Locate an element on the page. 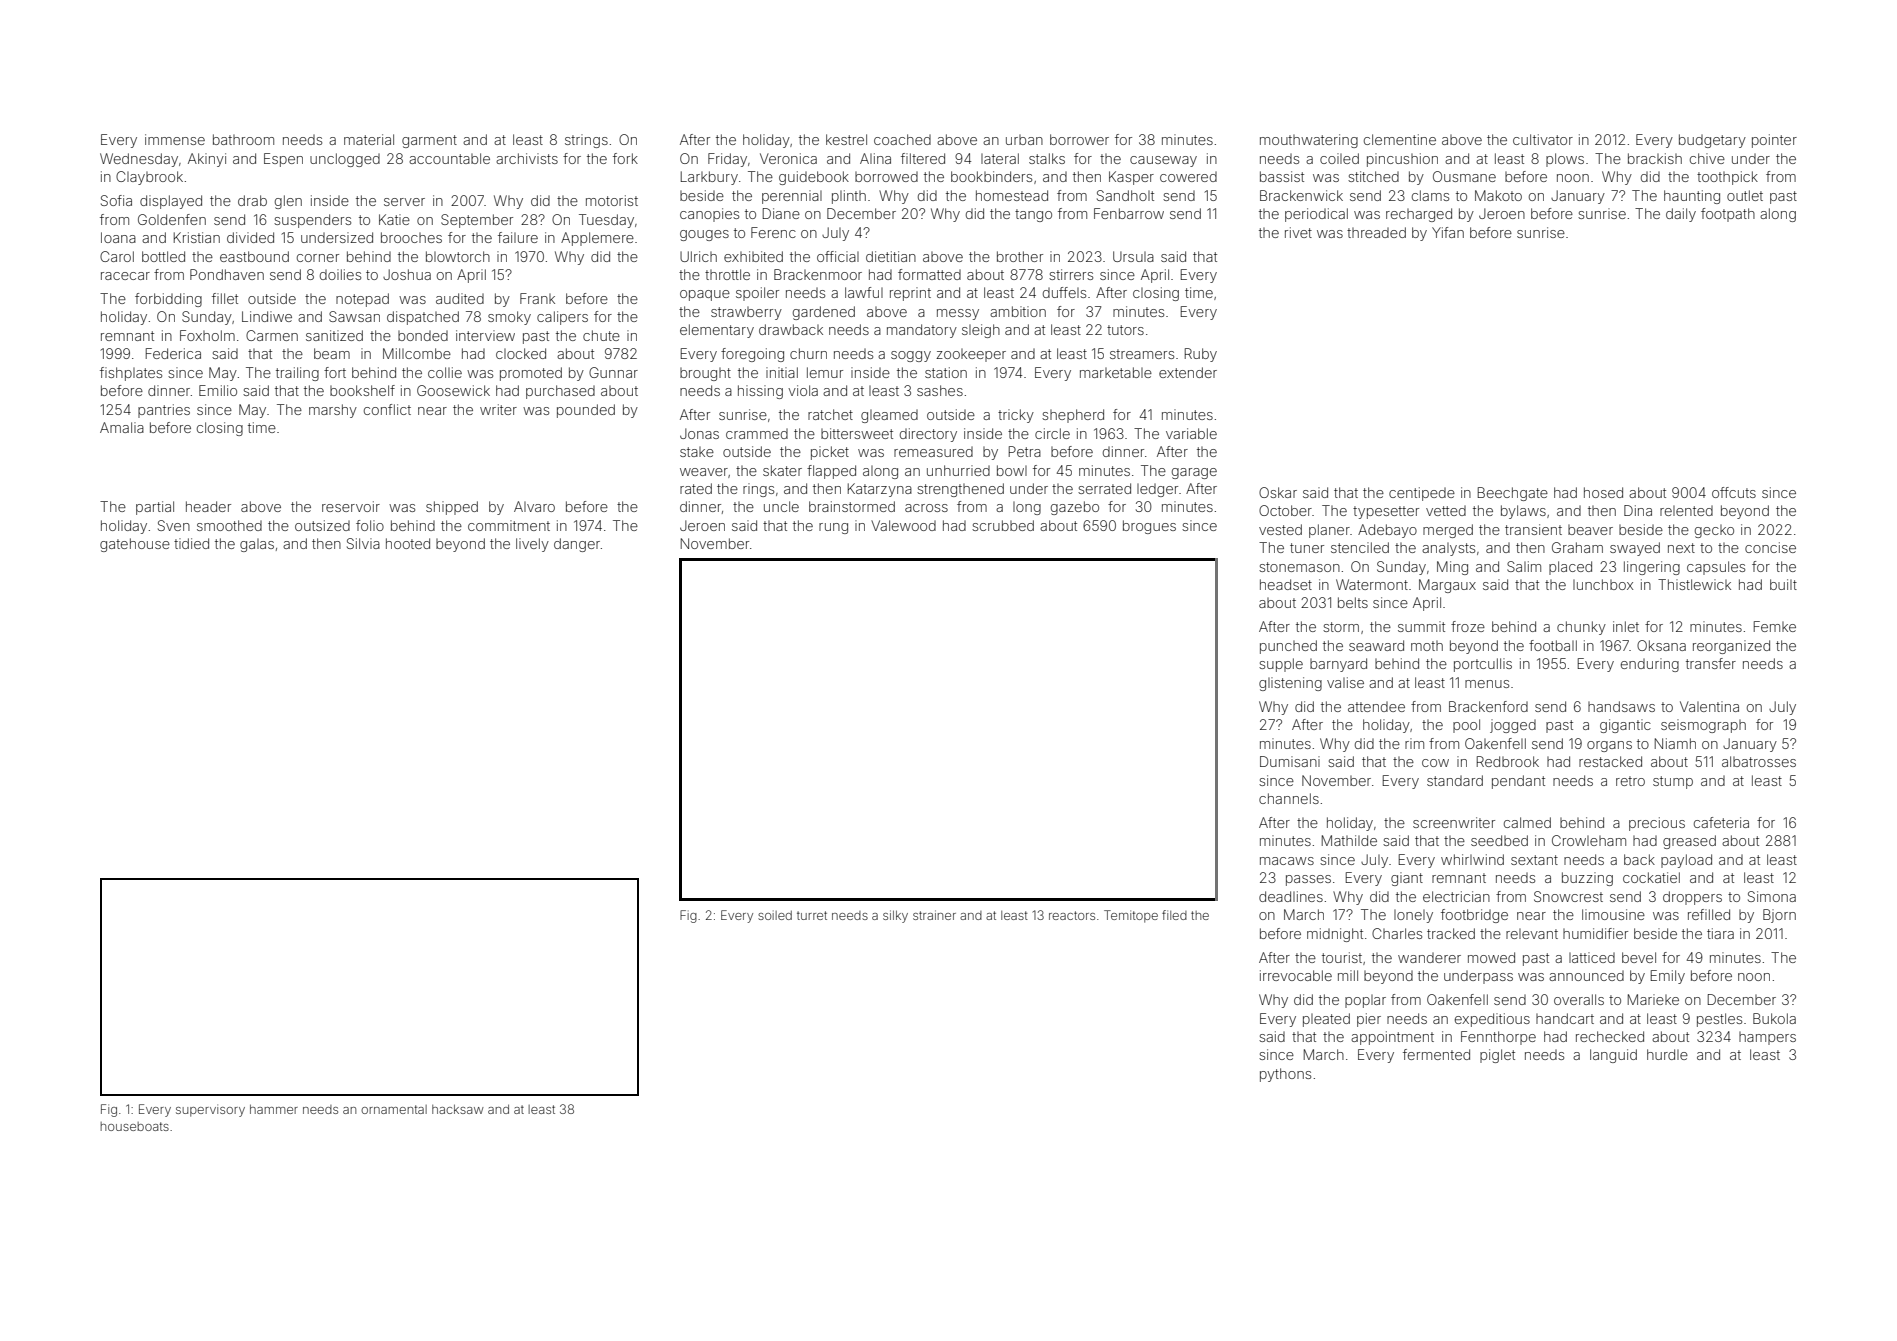  archivists is located at coordinates (527, 158).
